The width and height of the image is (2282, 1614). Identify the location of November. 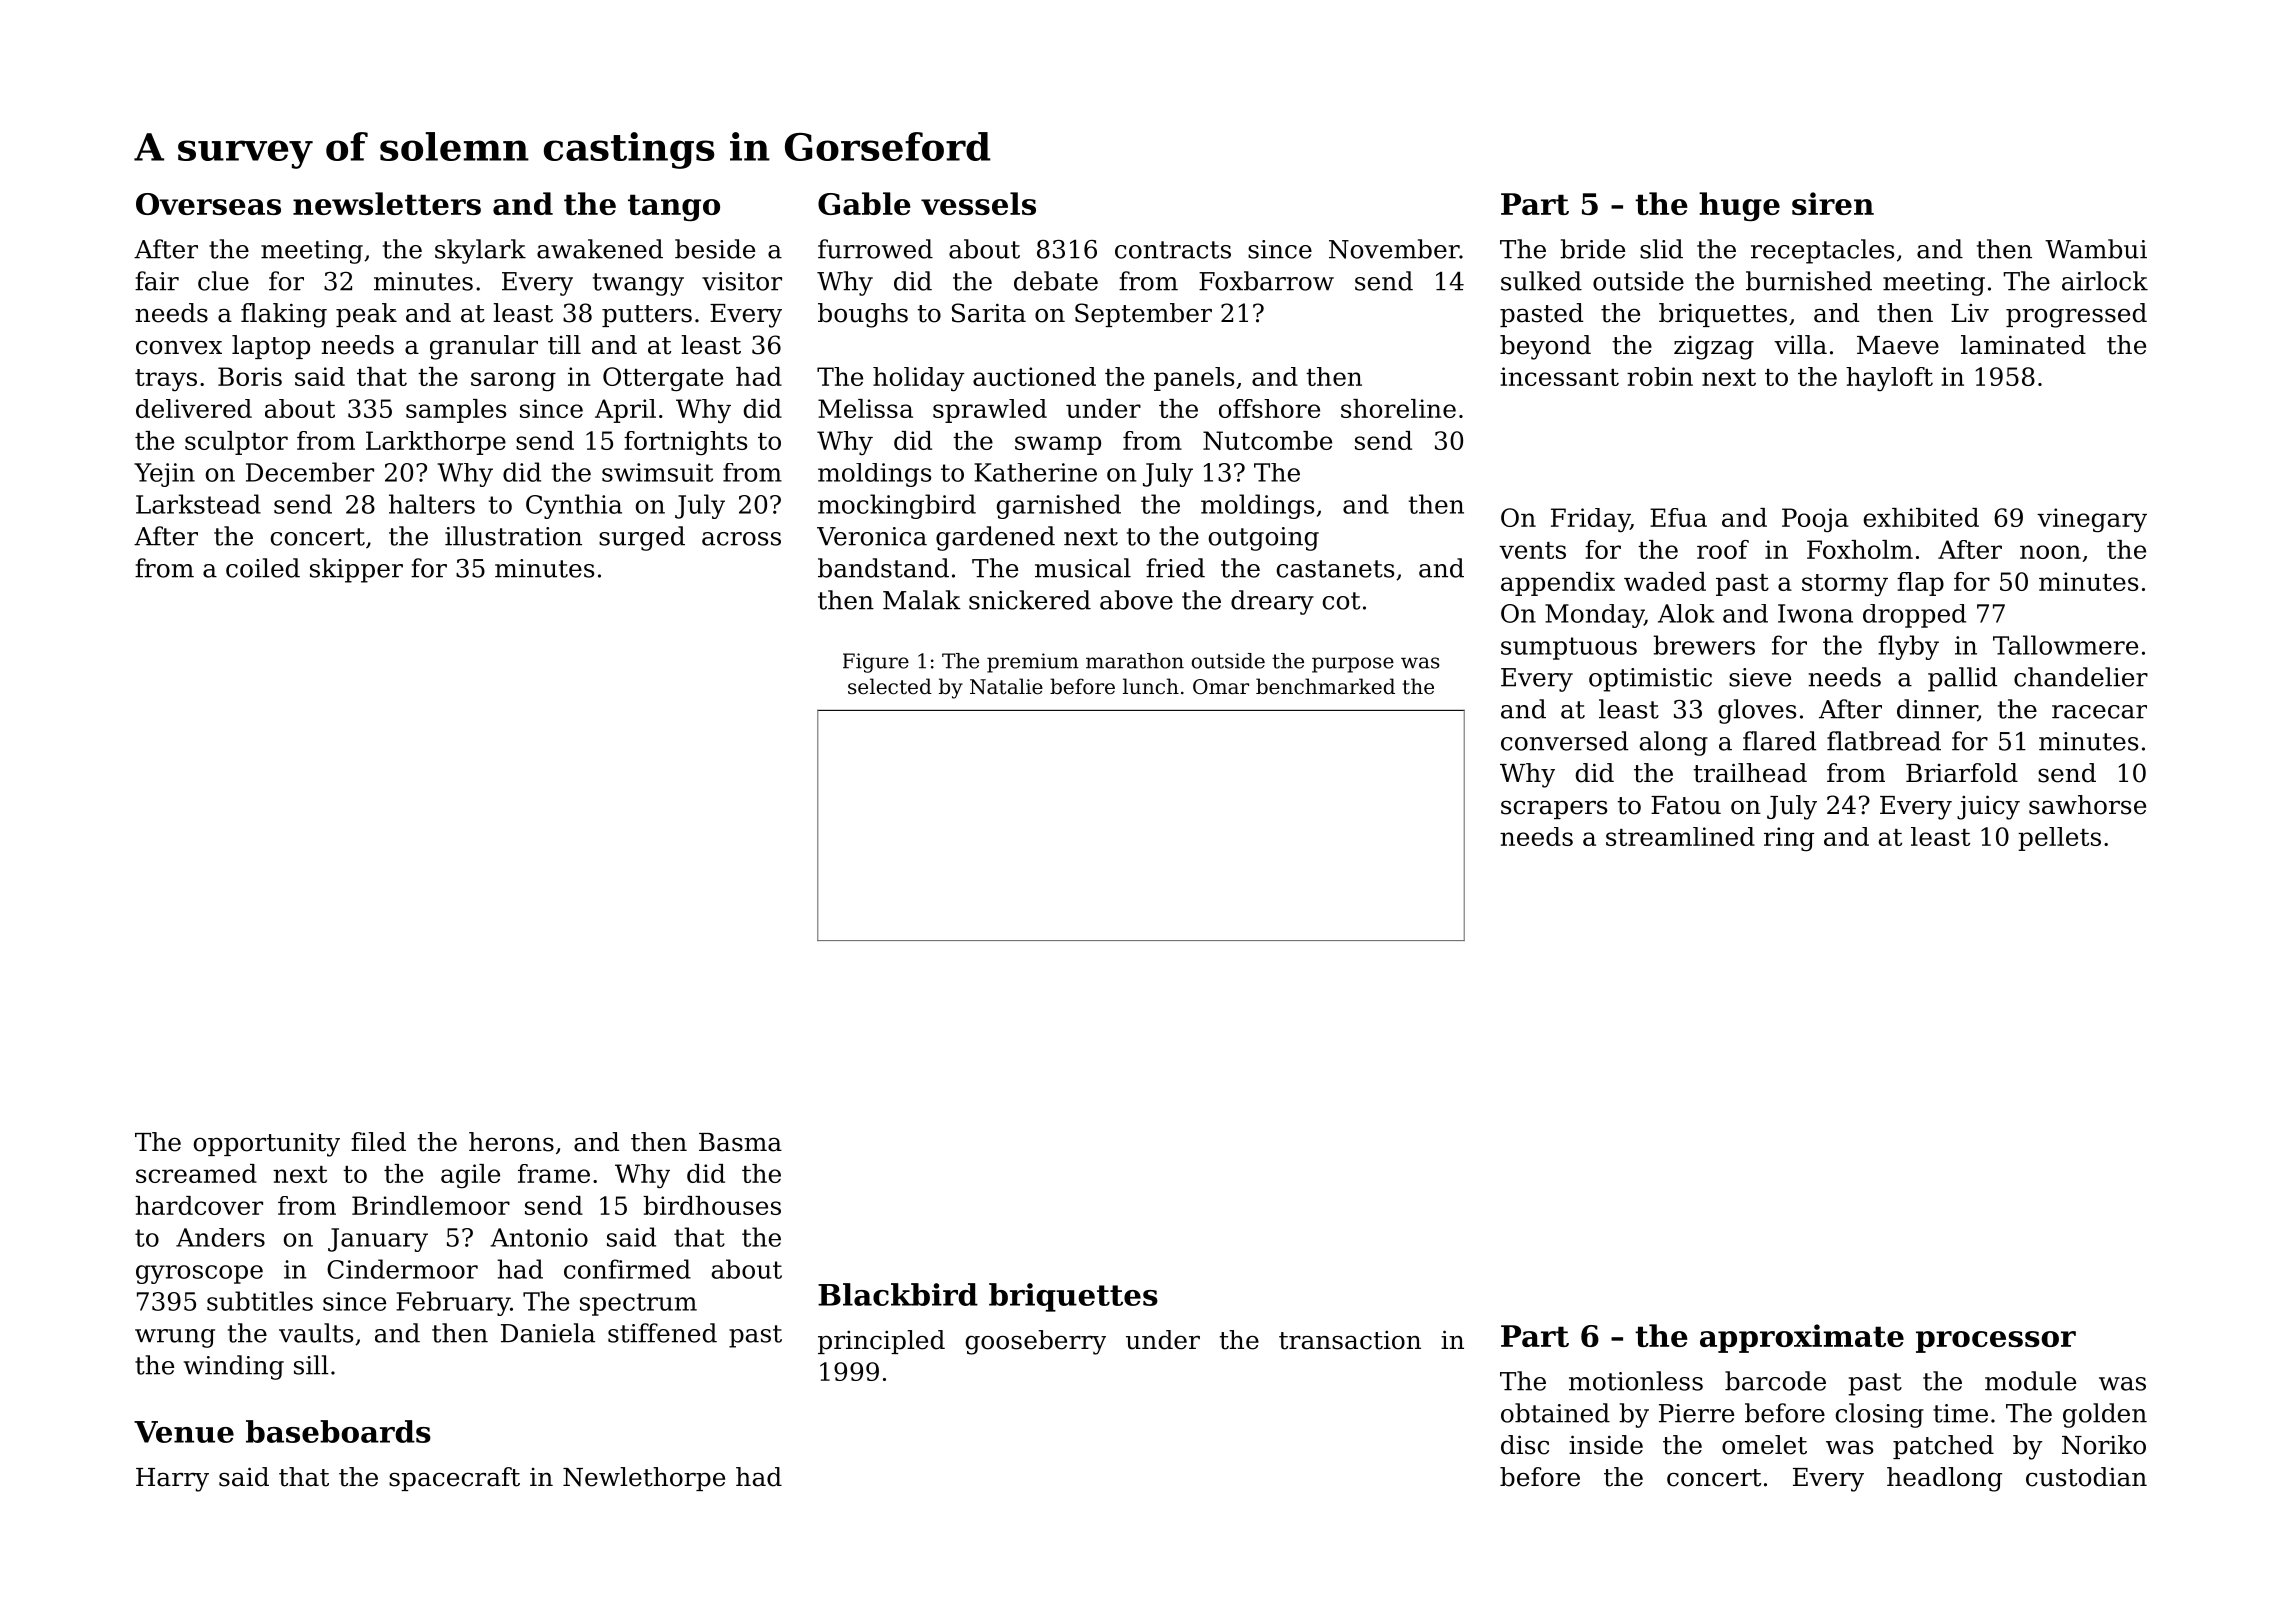
(1394, 249).
